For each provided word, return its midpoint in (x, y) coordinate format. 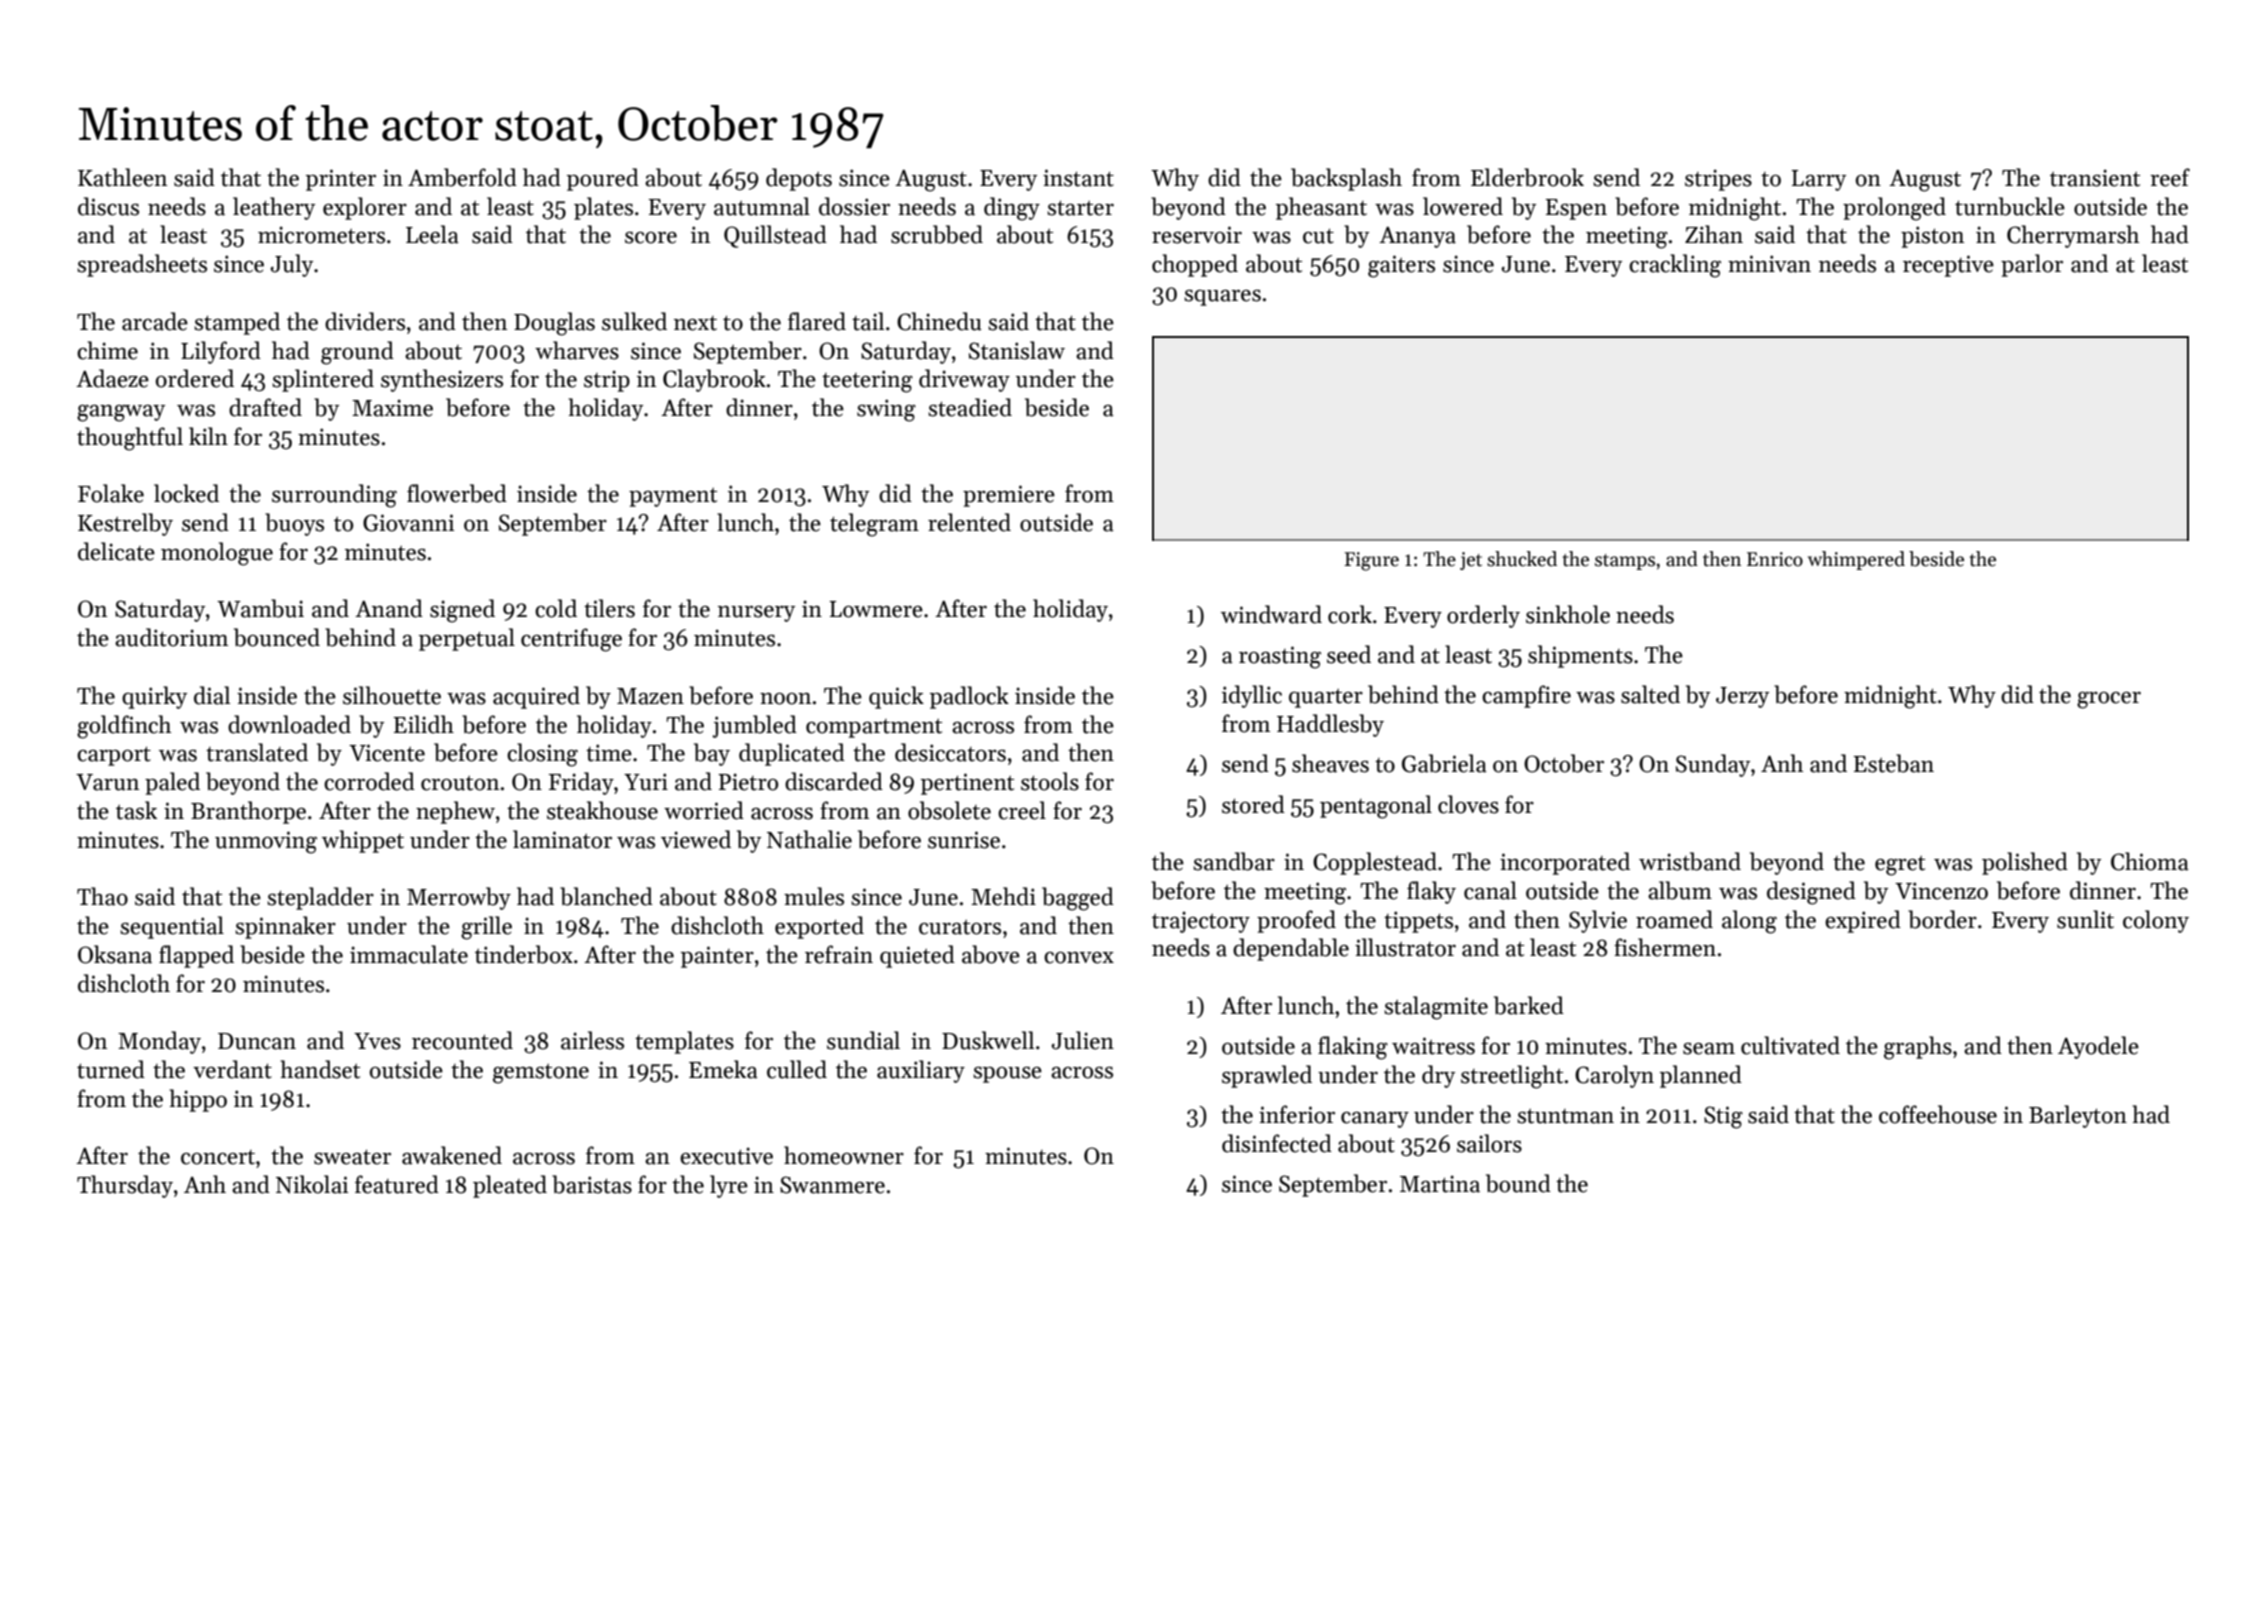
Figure (1371, 561)
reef (2170, 177)
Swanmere (832, 1185)
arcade (155, 321)
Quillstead (775, 236)
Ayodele (2098, 1047)
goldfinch (124, 727)
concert (218, 1157)
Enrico (1775, 559)
